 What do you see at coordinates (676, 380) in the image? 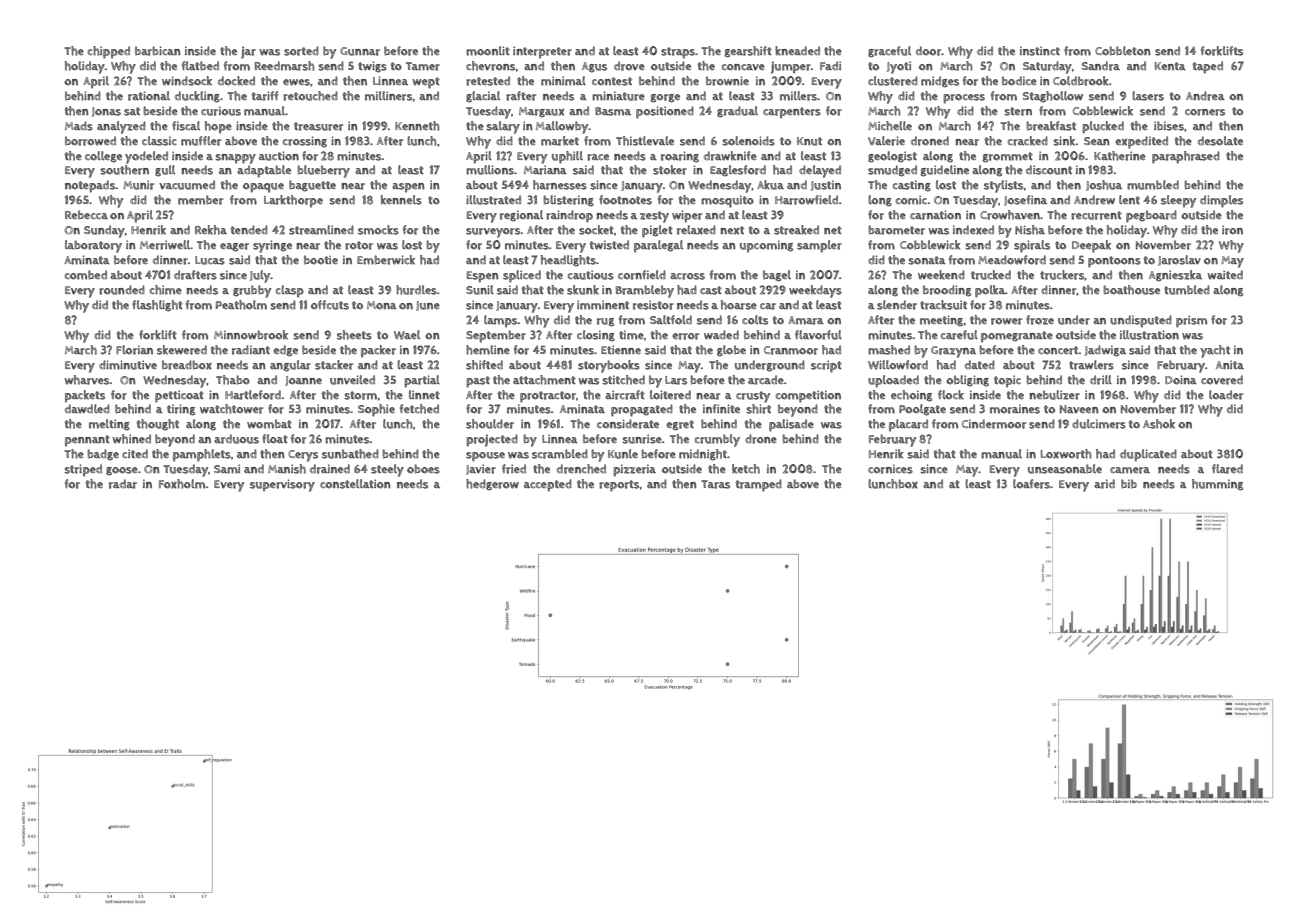
I see `Lars` at bounding box center [676, 380].
